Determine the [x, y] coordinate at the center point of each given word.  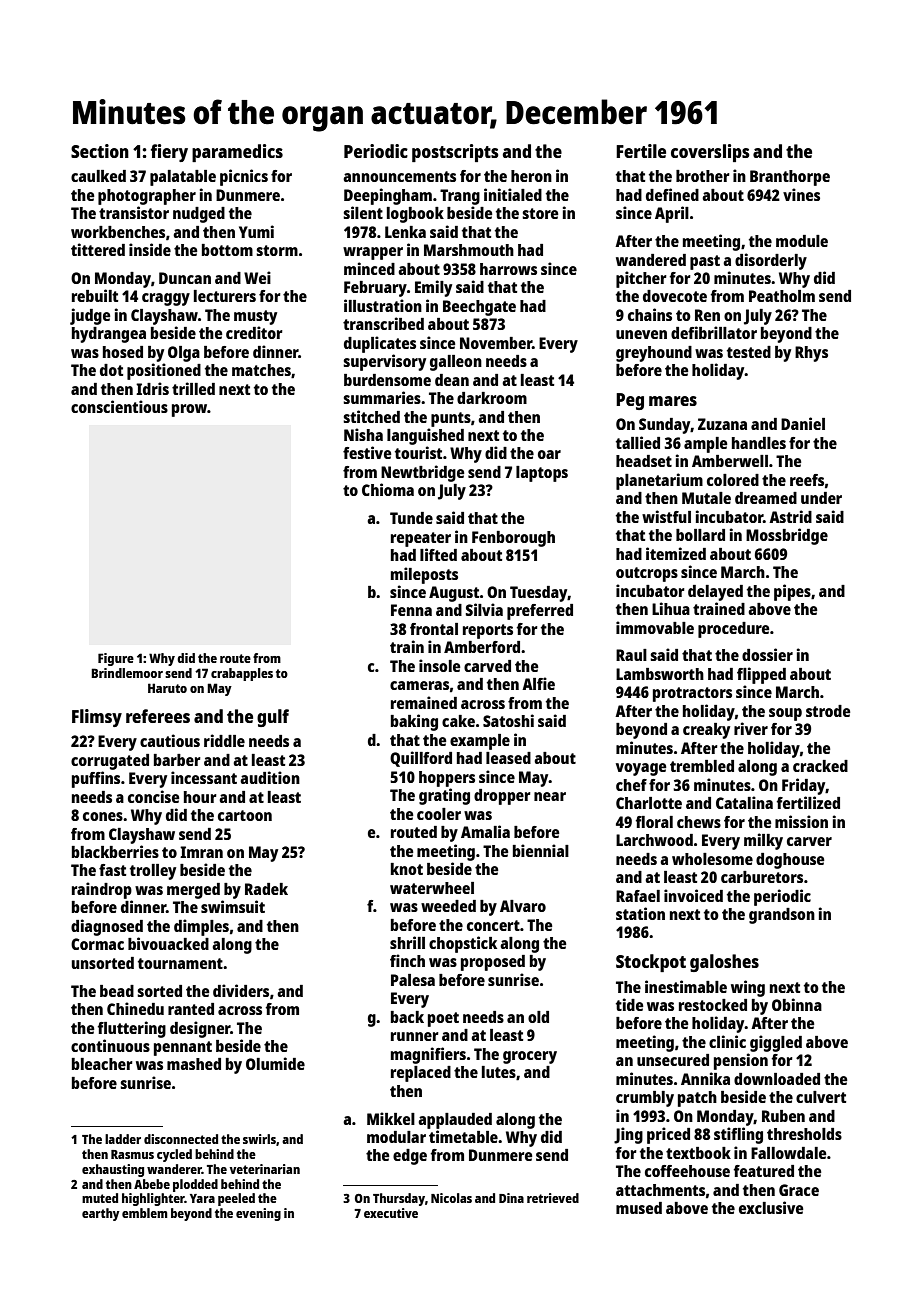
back [407, 1017]
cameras [419, 685]
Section [100, 151]
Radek [266, 889]
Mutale [706, 498]
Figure [116, 659]
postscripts [455, 153]
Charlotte [649, 803]
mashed [194, 1064]
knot [407, 869]
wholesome [712, 859]
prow [189, 410]
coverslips [710, 153]
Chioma [388, 489]
